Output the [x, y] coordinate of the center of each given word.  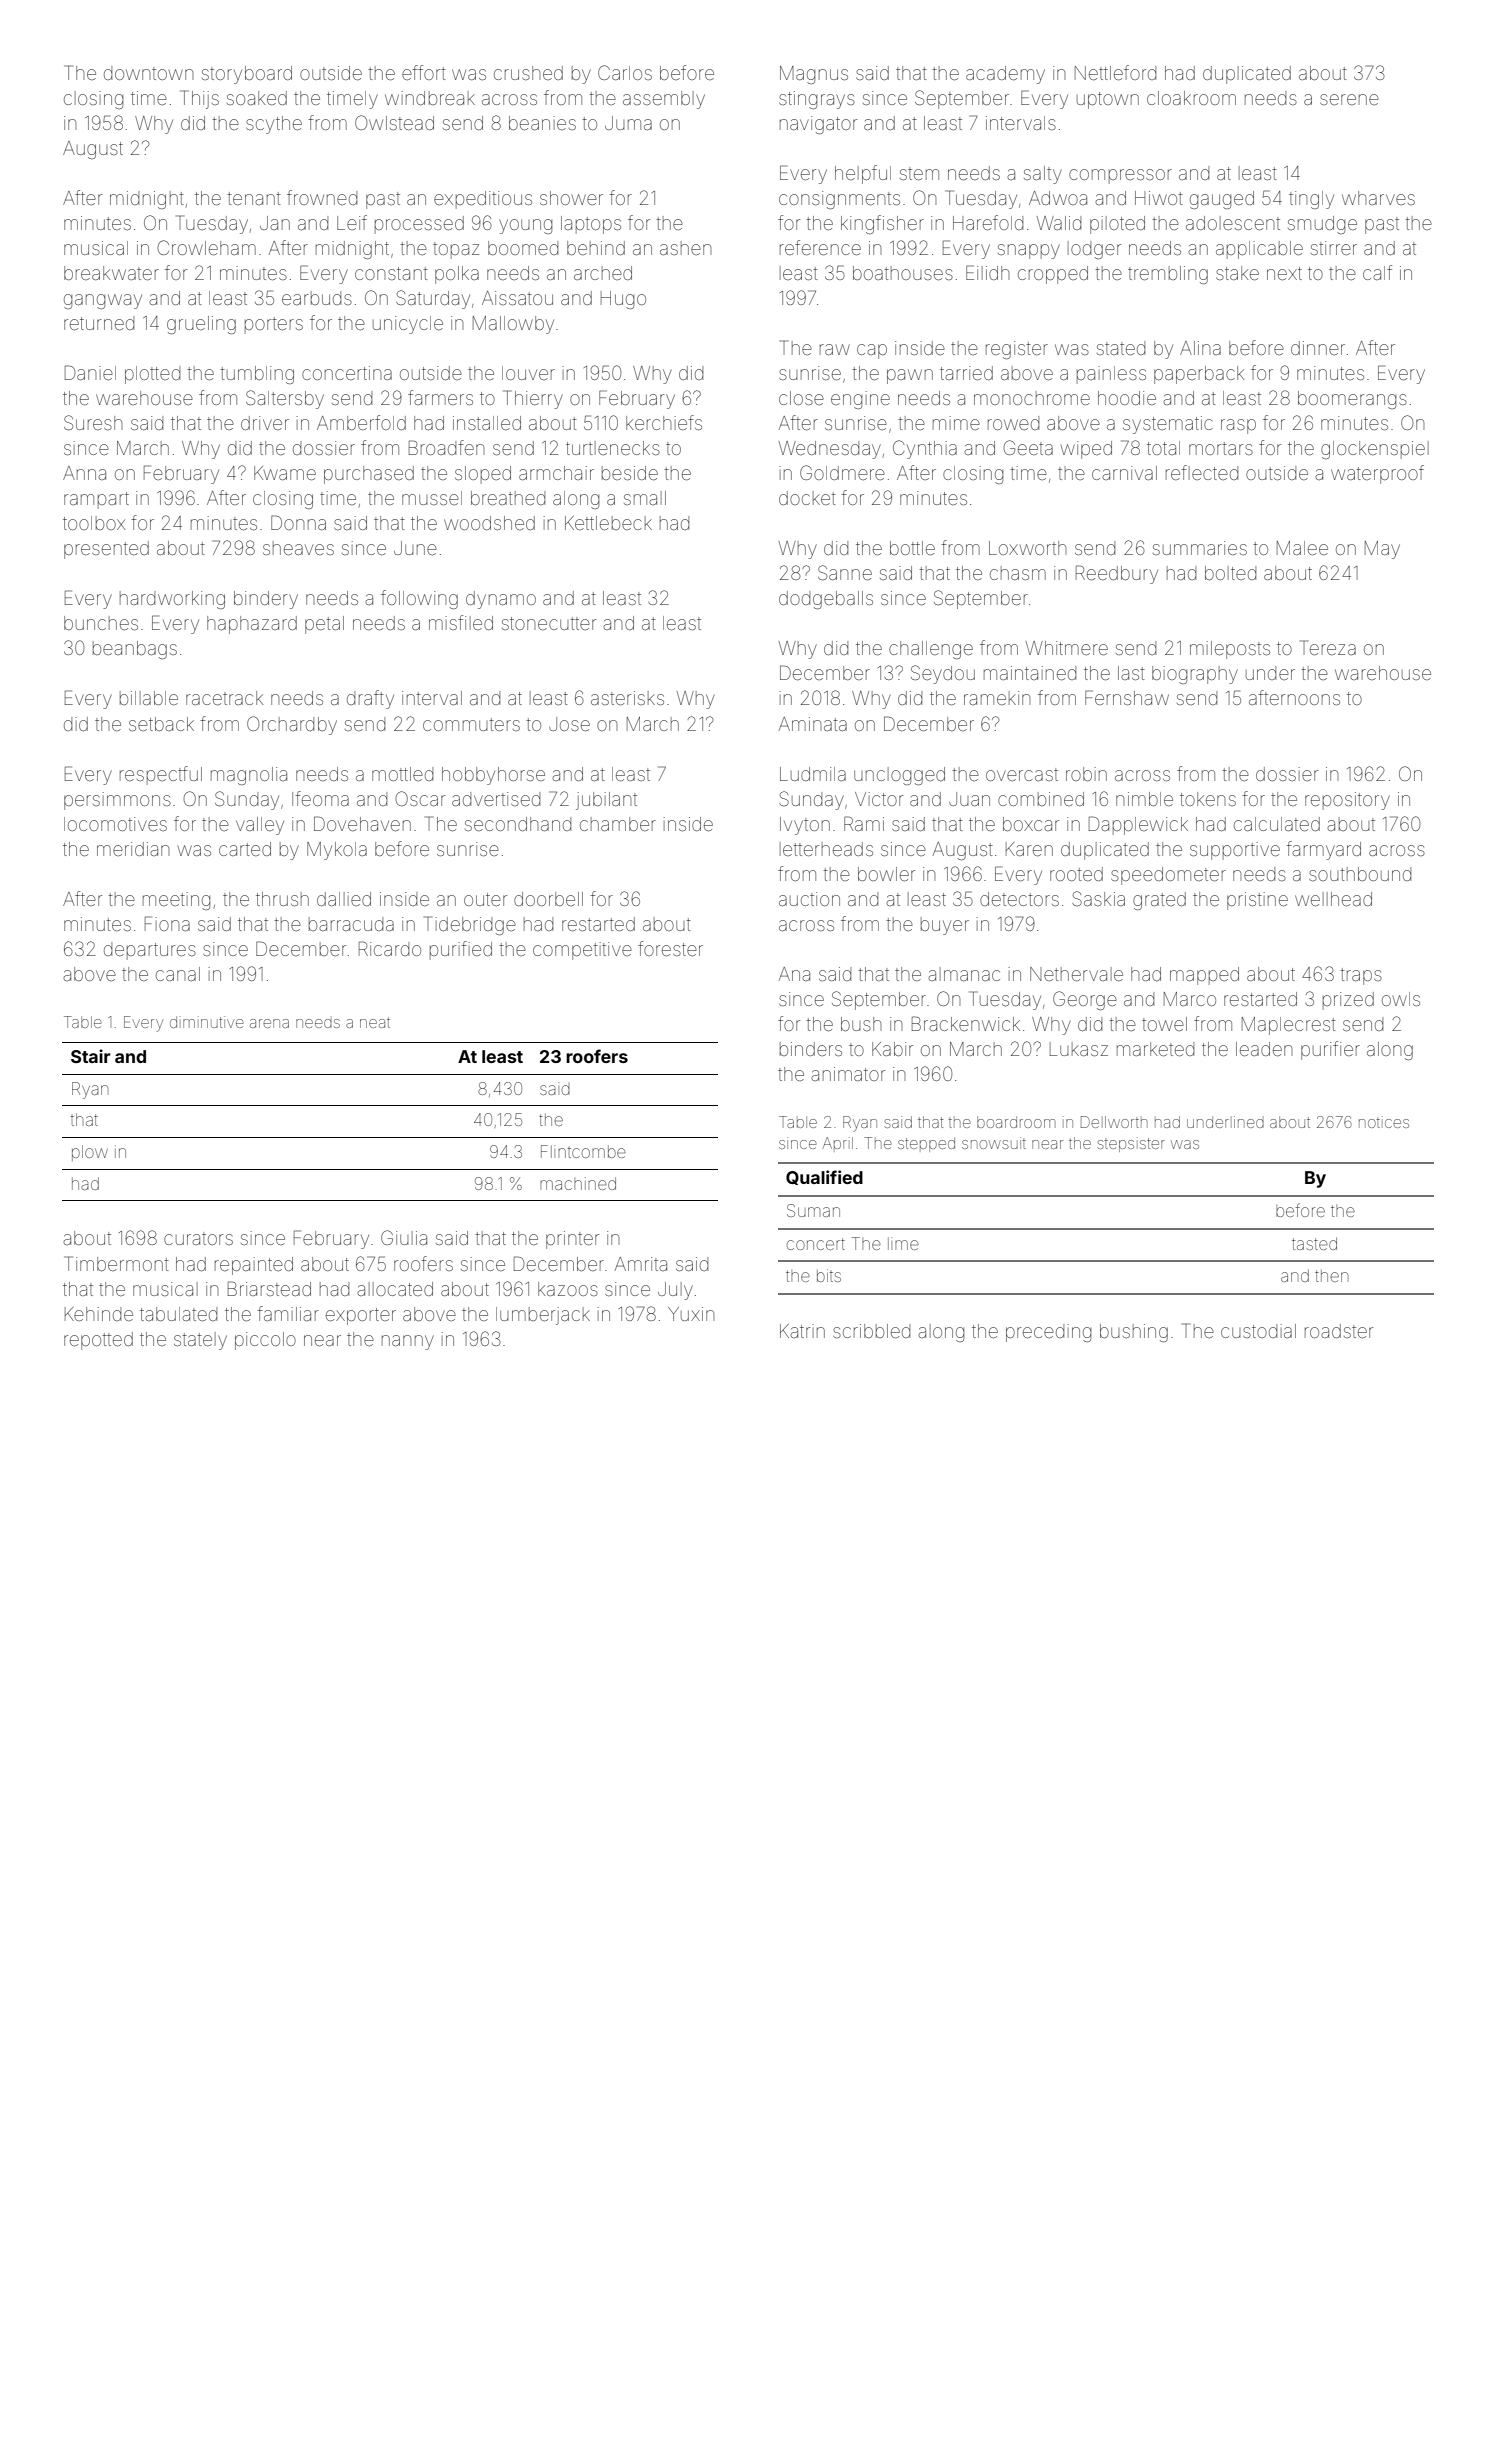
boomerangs [1352, 400]
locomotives [115, 824]
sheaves [298, 548]
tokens [1208, 799]
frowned [322, 197]
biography [1195, 675]
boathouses [903, 273]
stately [200, 1341]
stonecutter [549, 623]
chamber [618, 824]
